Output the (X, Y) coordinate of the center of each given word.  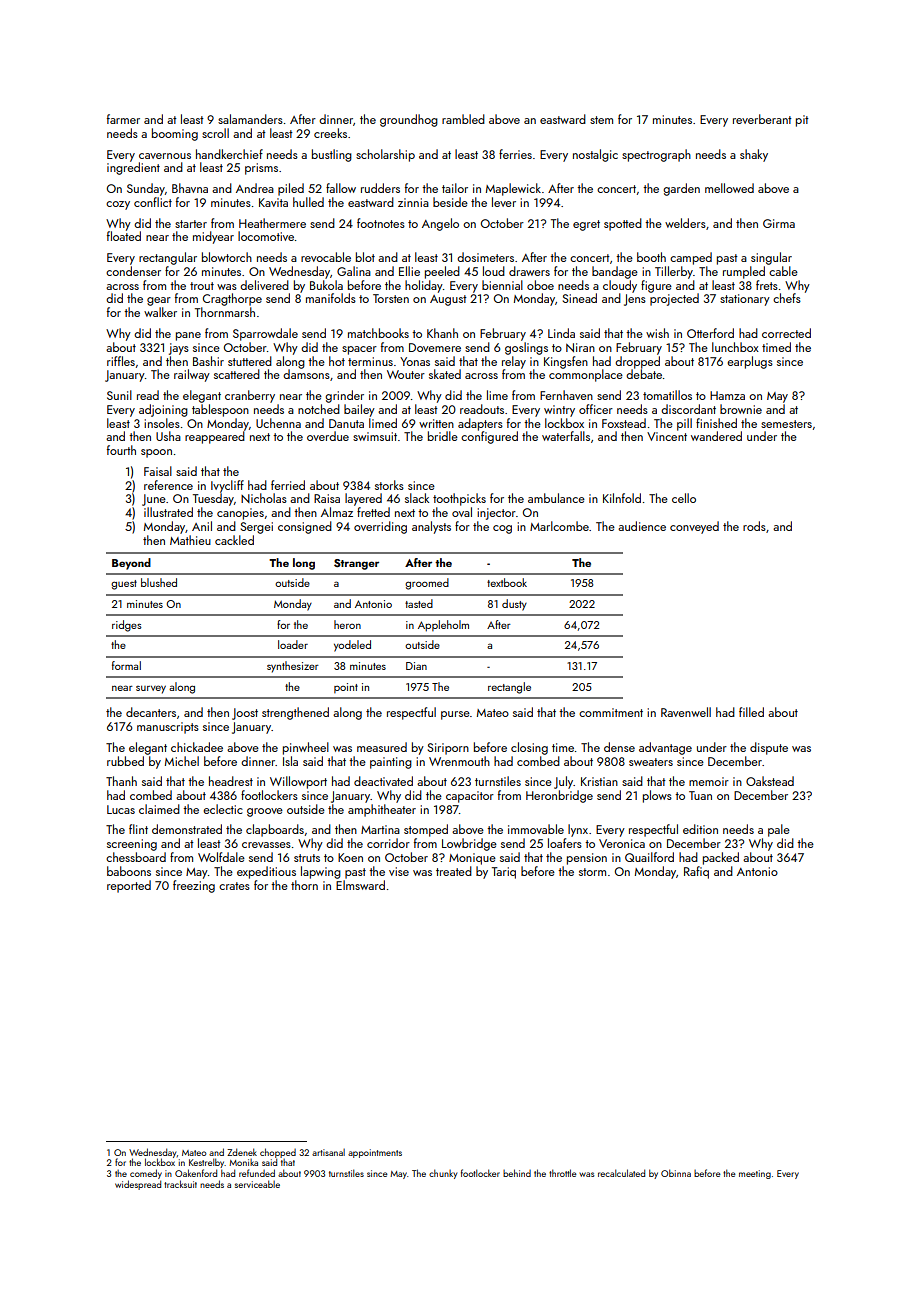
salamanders (250, 119)
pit (802, 121)
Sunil (119, 395)
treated (454, 871)
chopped (278, 1153)
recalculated (621, 1173)
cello (684, 498)
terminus (370, 361)
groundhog (409, 120)
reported (129, 886)
